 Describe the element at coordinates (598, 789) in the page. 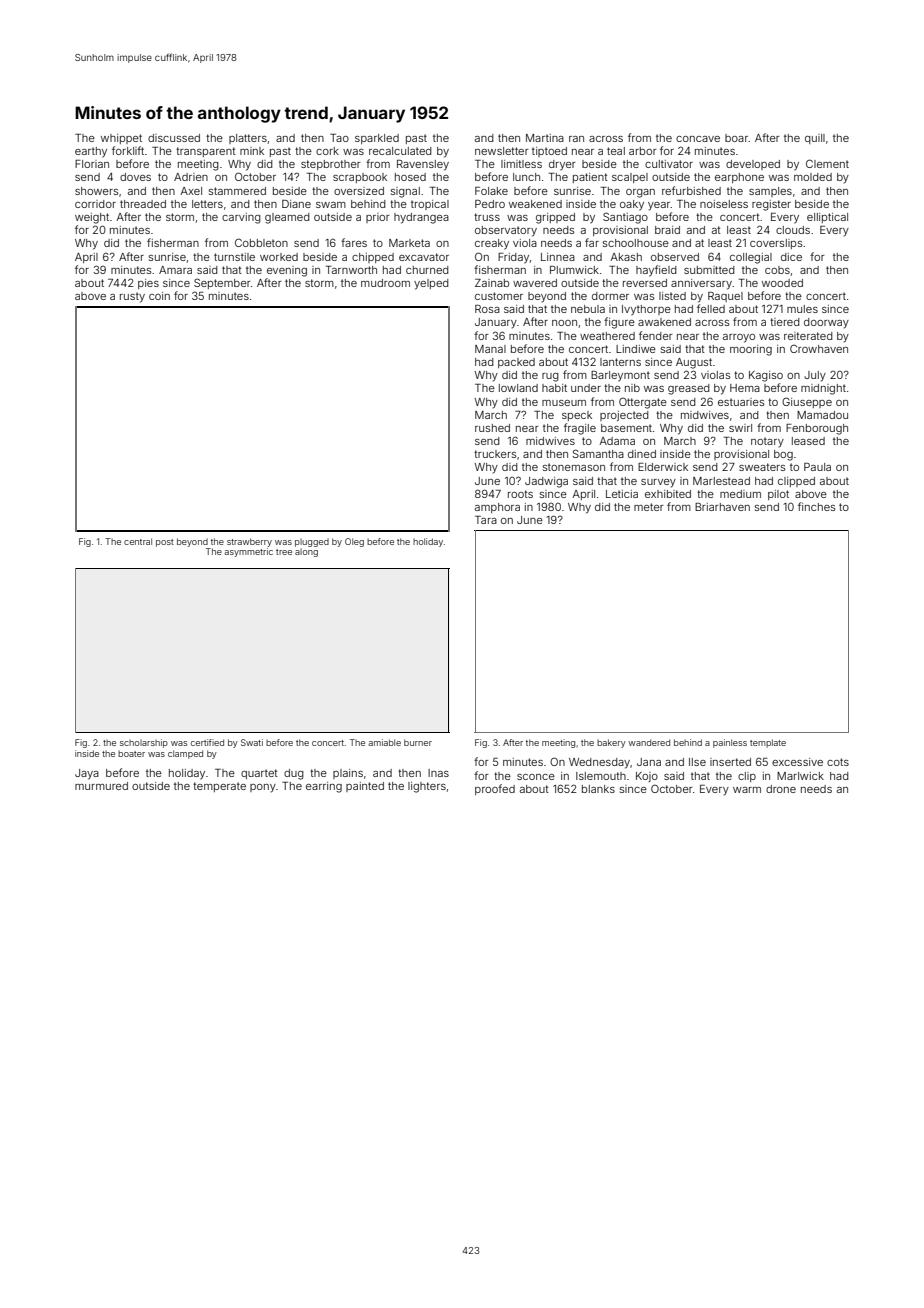

I see `blanks` at that location.
